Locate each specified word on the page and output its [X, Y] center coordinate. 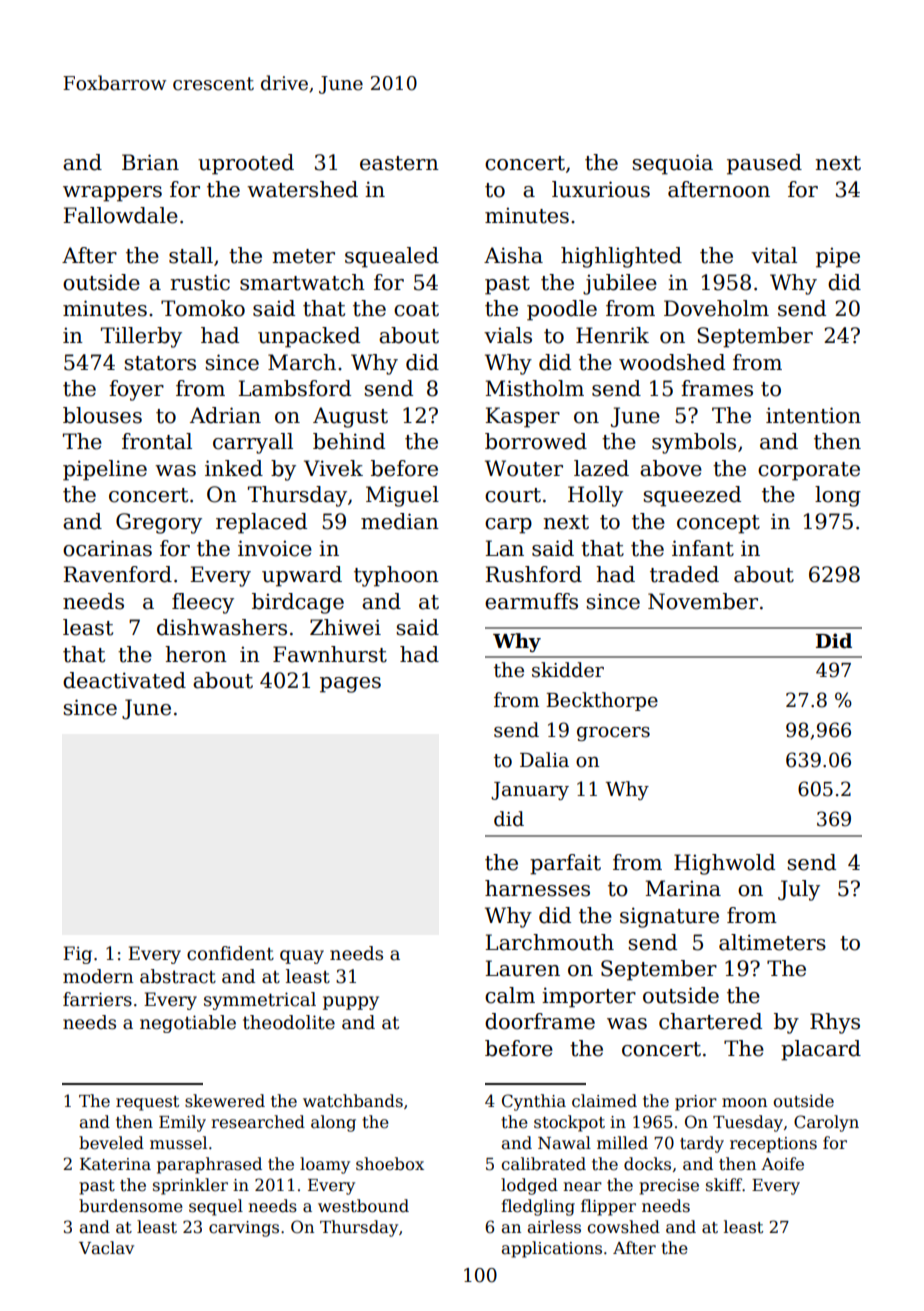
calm [510, 995]
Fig [77, 955]
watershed [302, 189]
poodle [562, 310]
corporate [809, 471]
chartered [710, 1021]
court [513, 495]
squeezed [692, 496]
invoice [275, 548]
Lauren [522, 968]
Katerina [115, 1164]
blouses [102, 415]
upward [302, 576]
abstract [178, 976]
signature [669, 917]
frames [717, 388]
